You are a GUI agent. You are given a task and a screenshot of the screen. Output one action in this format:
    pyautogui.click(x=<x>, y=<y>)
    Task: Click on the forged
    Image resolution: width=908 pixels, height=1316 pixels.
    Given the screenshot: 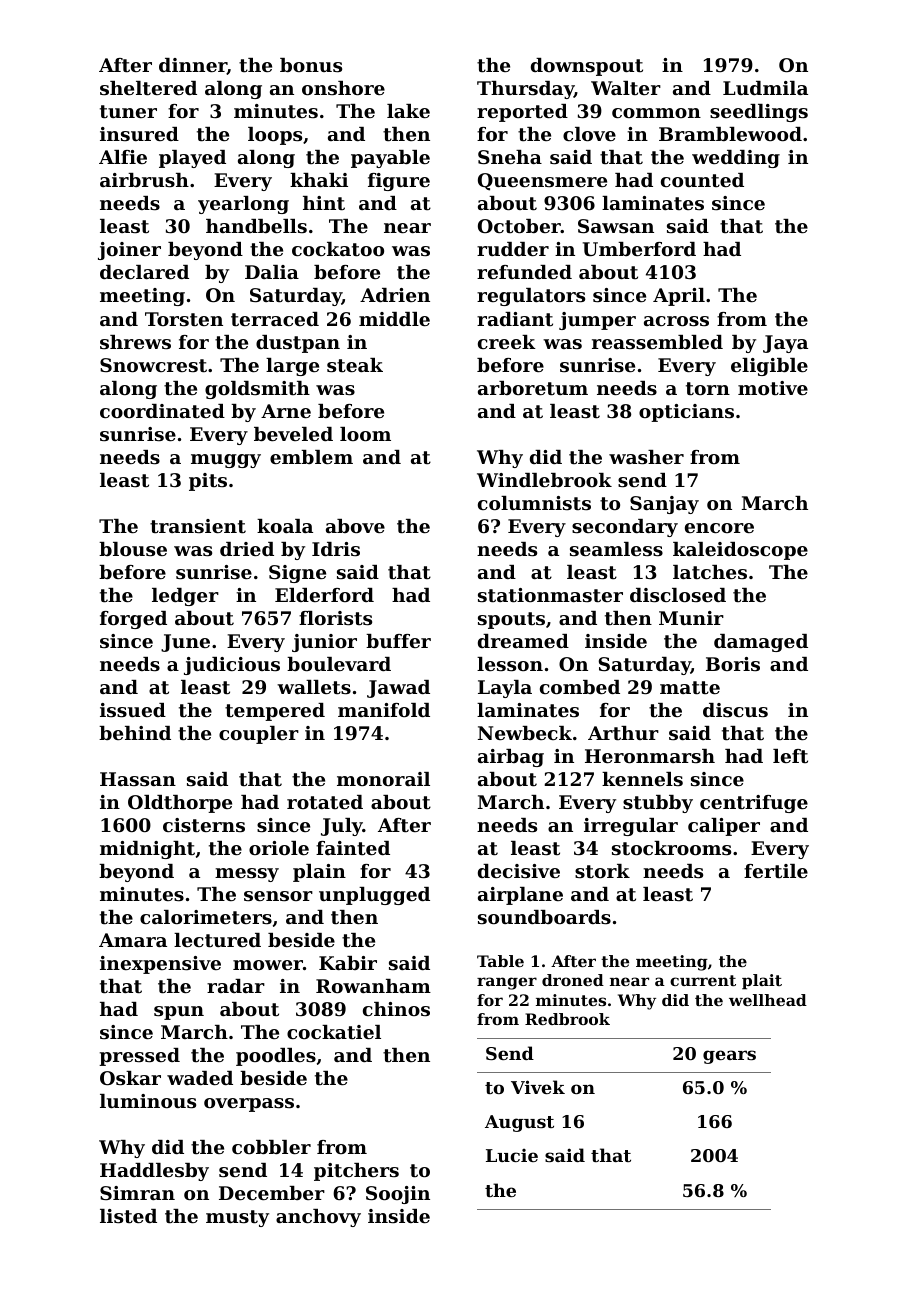 What is the action you would take?
    pyautogui.click(x=133, y=620)
